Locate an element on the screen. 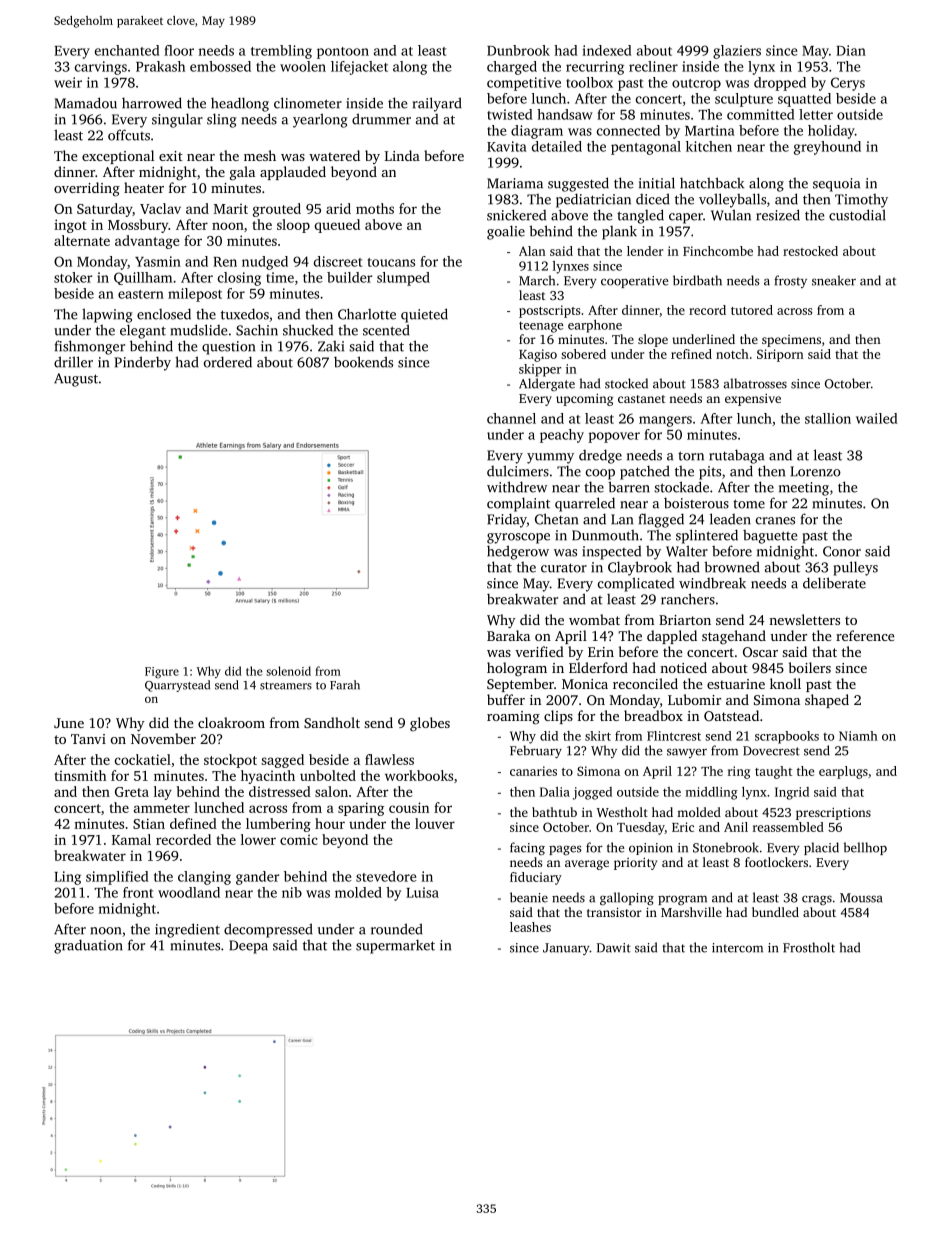 The height and width of the screenshot is (1233, 952). kitchen is located at coordinates (709, 146).
